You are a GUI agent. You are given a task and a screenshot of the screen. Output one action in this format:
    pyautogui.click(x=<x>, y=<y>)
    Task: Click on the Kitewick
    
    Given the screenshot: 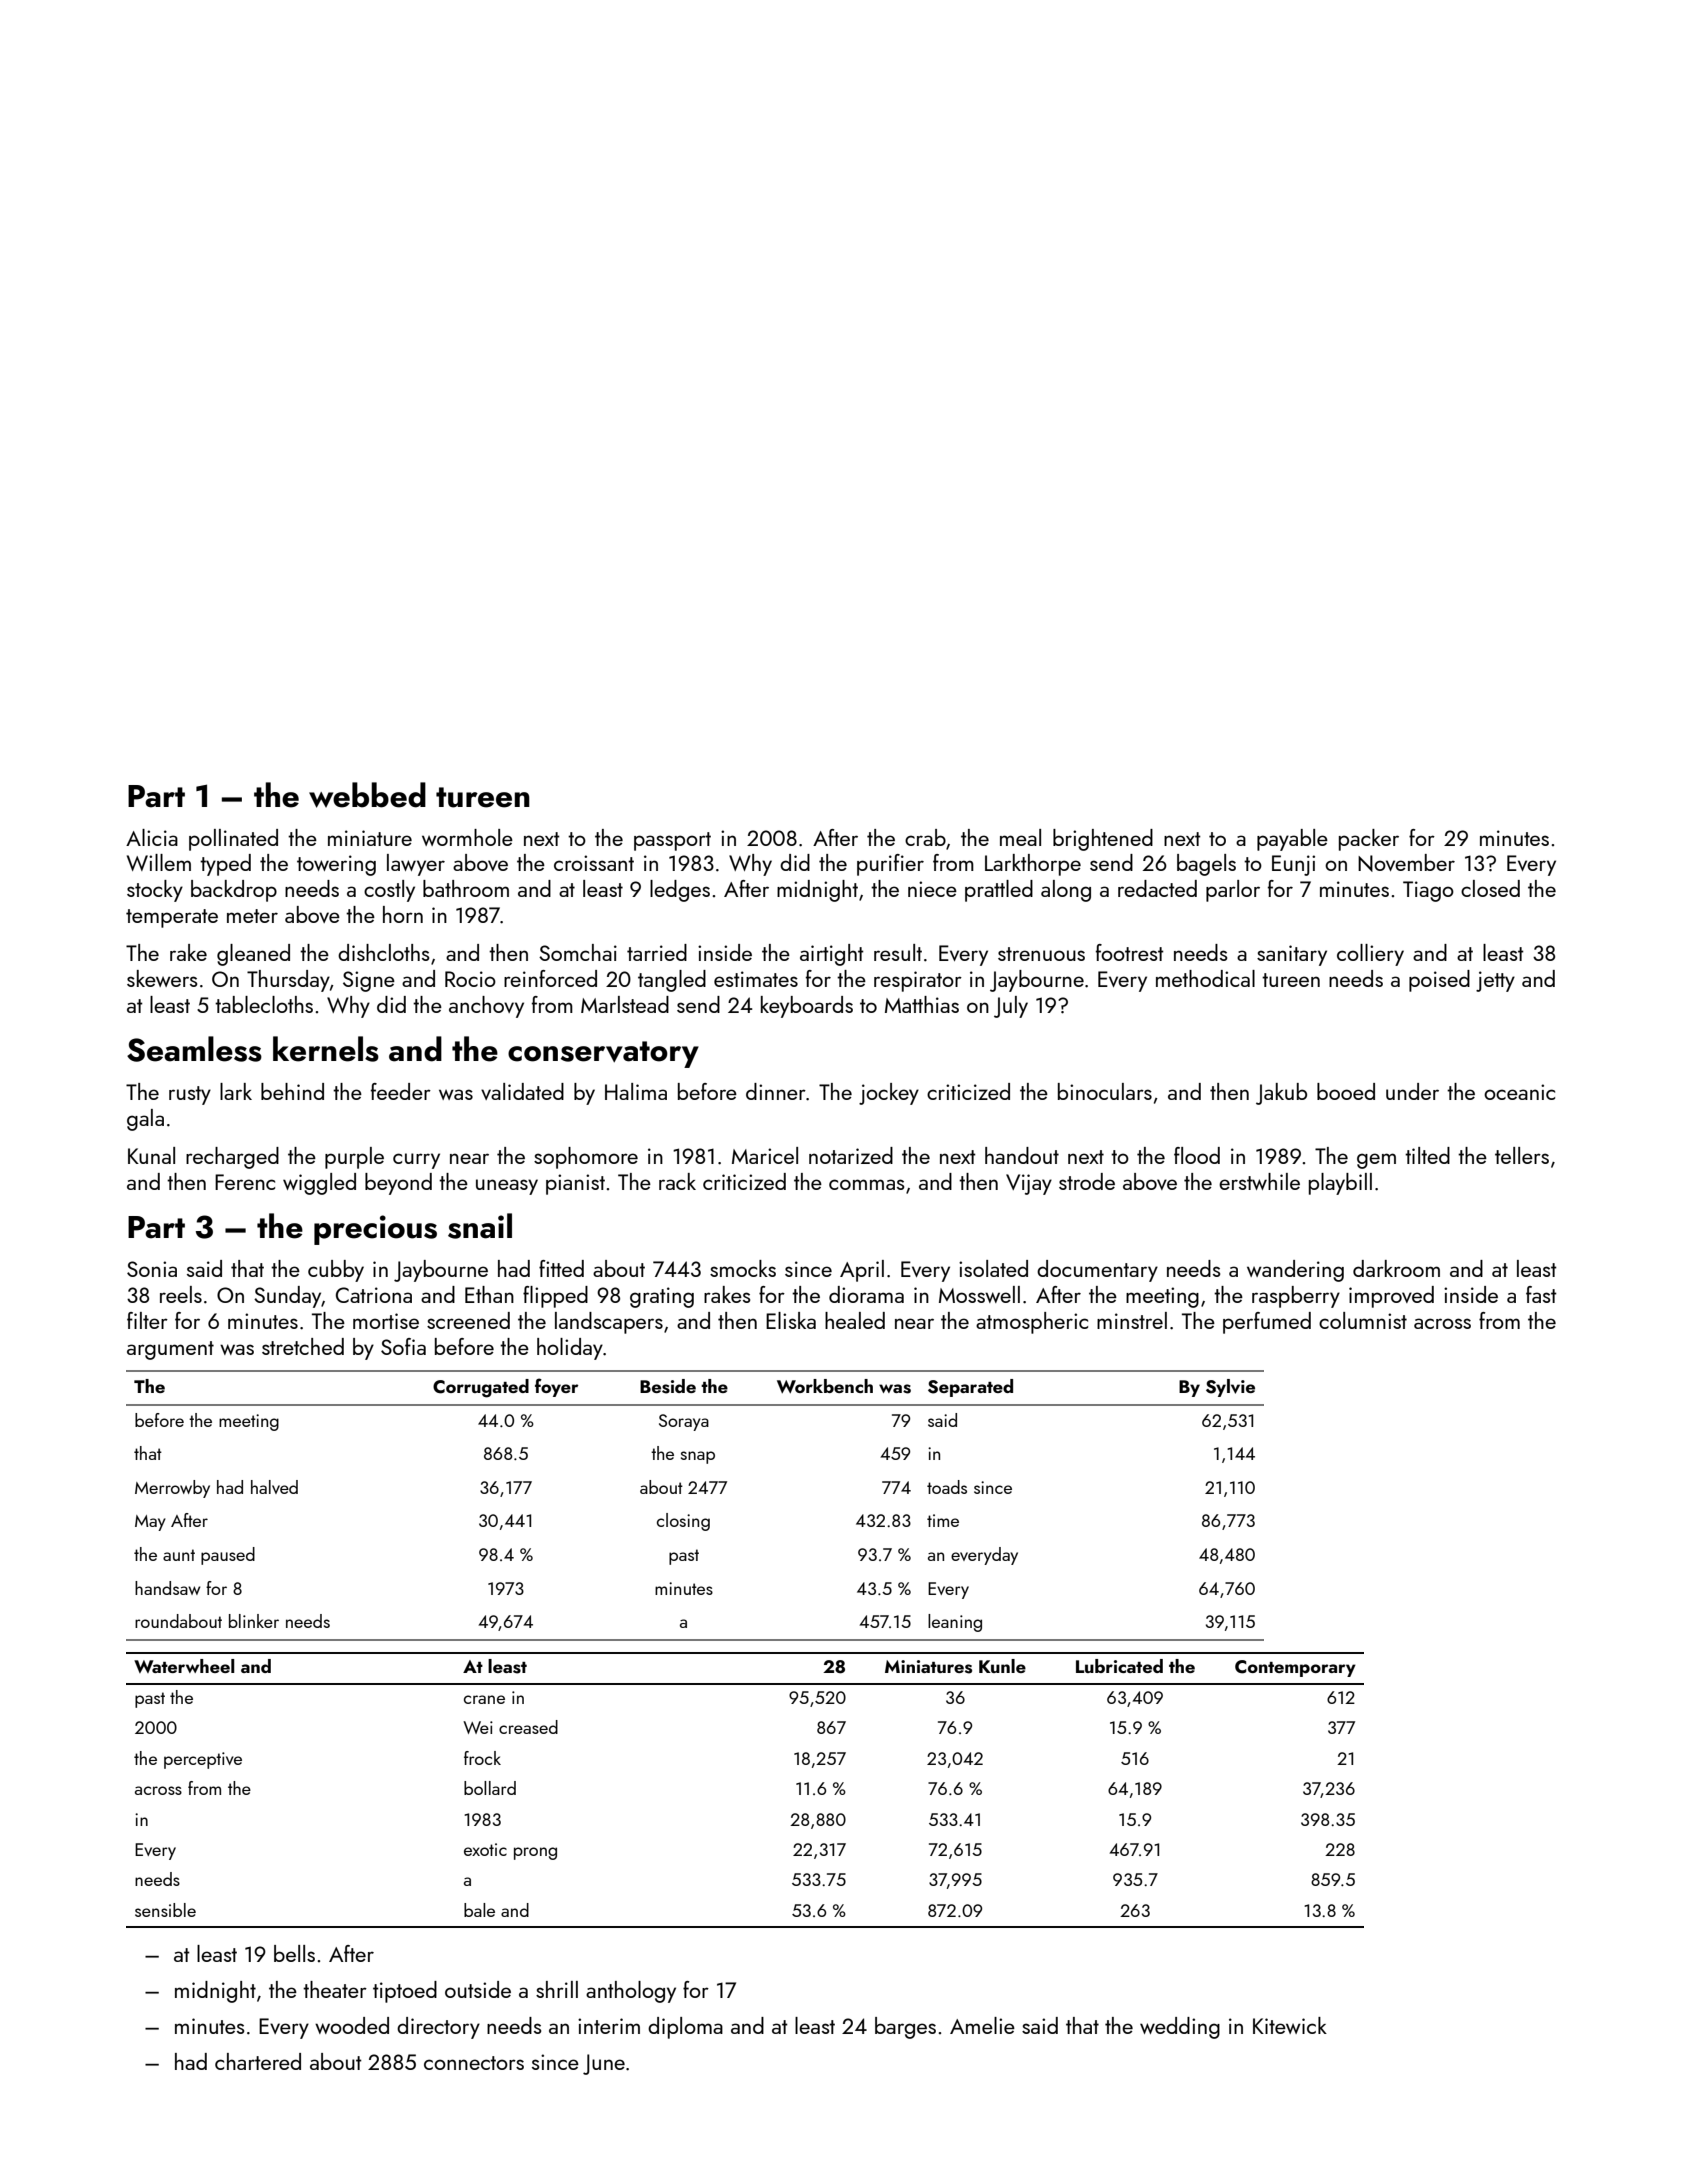 What is the action you would take?
    pyautogui.click(x=1290, y=2025)
